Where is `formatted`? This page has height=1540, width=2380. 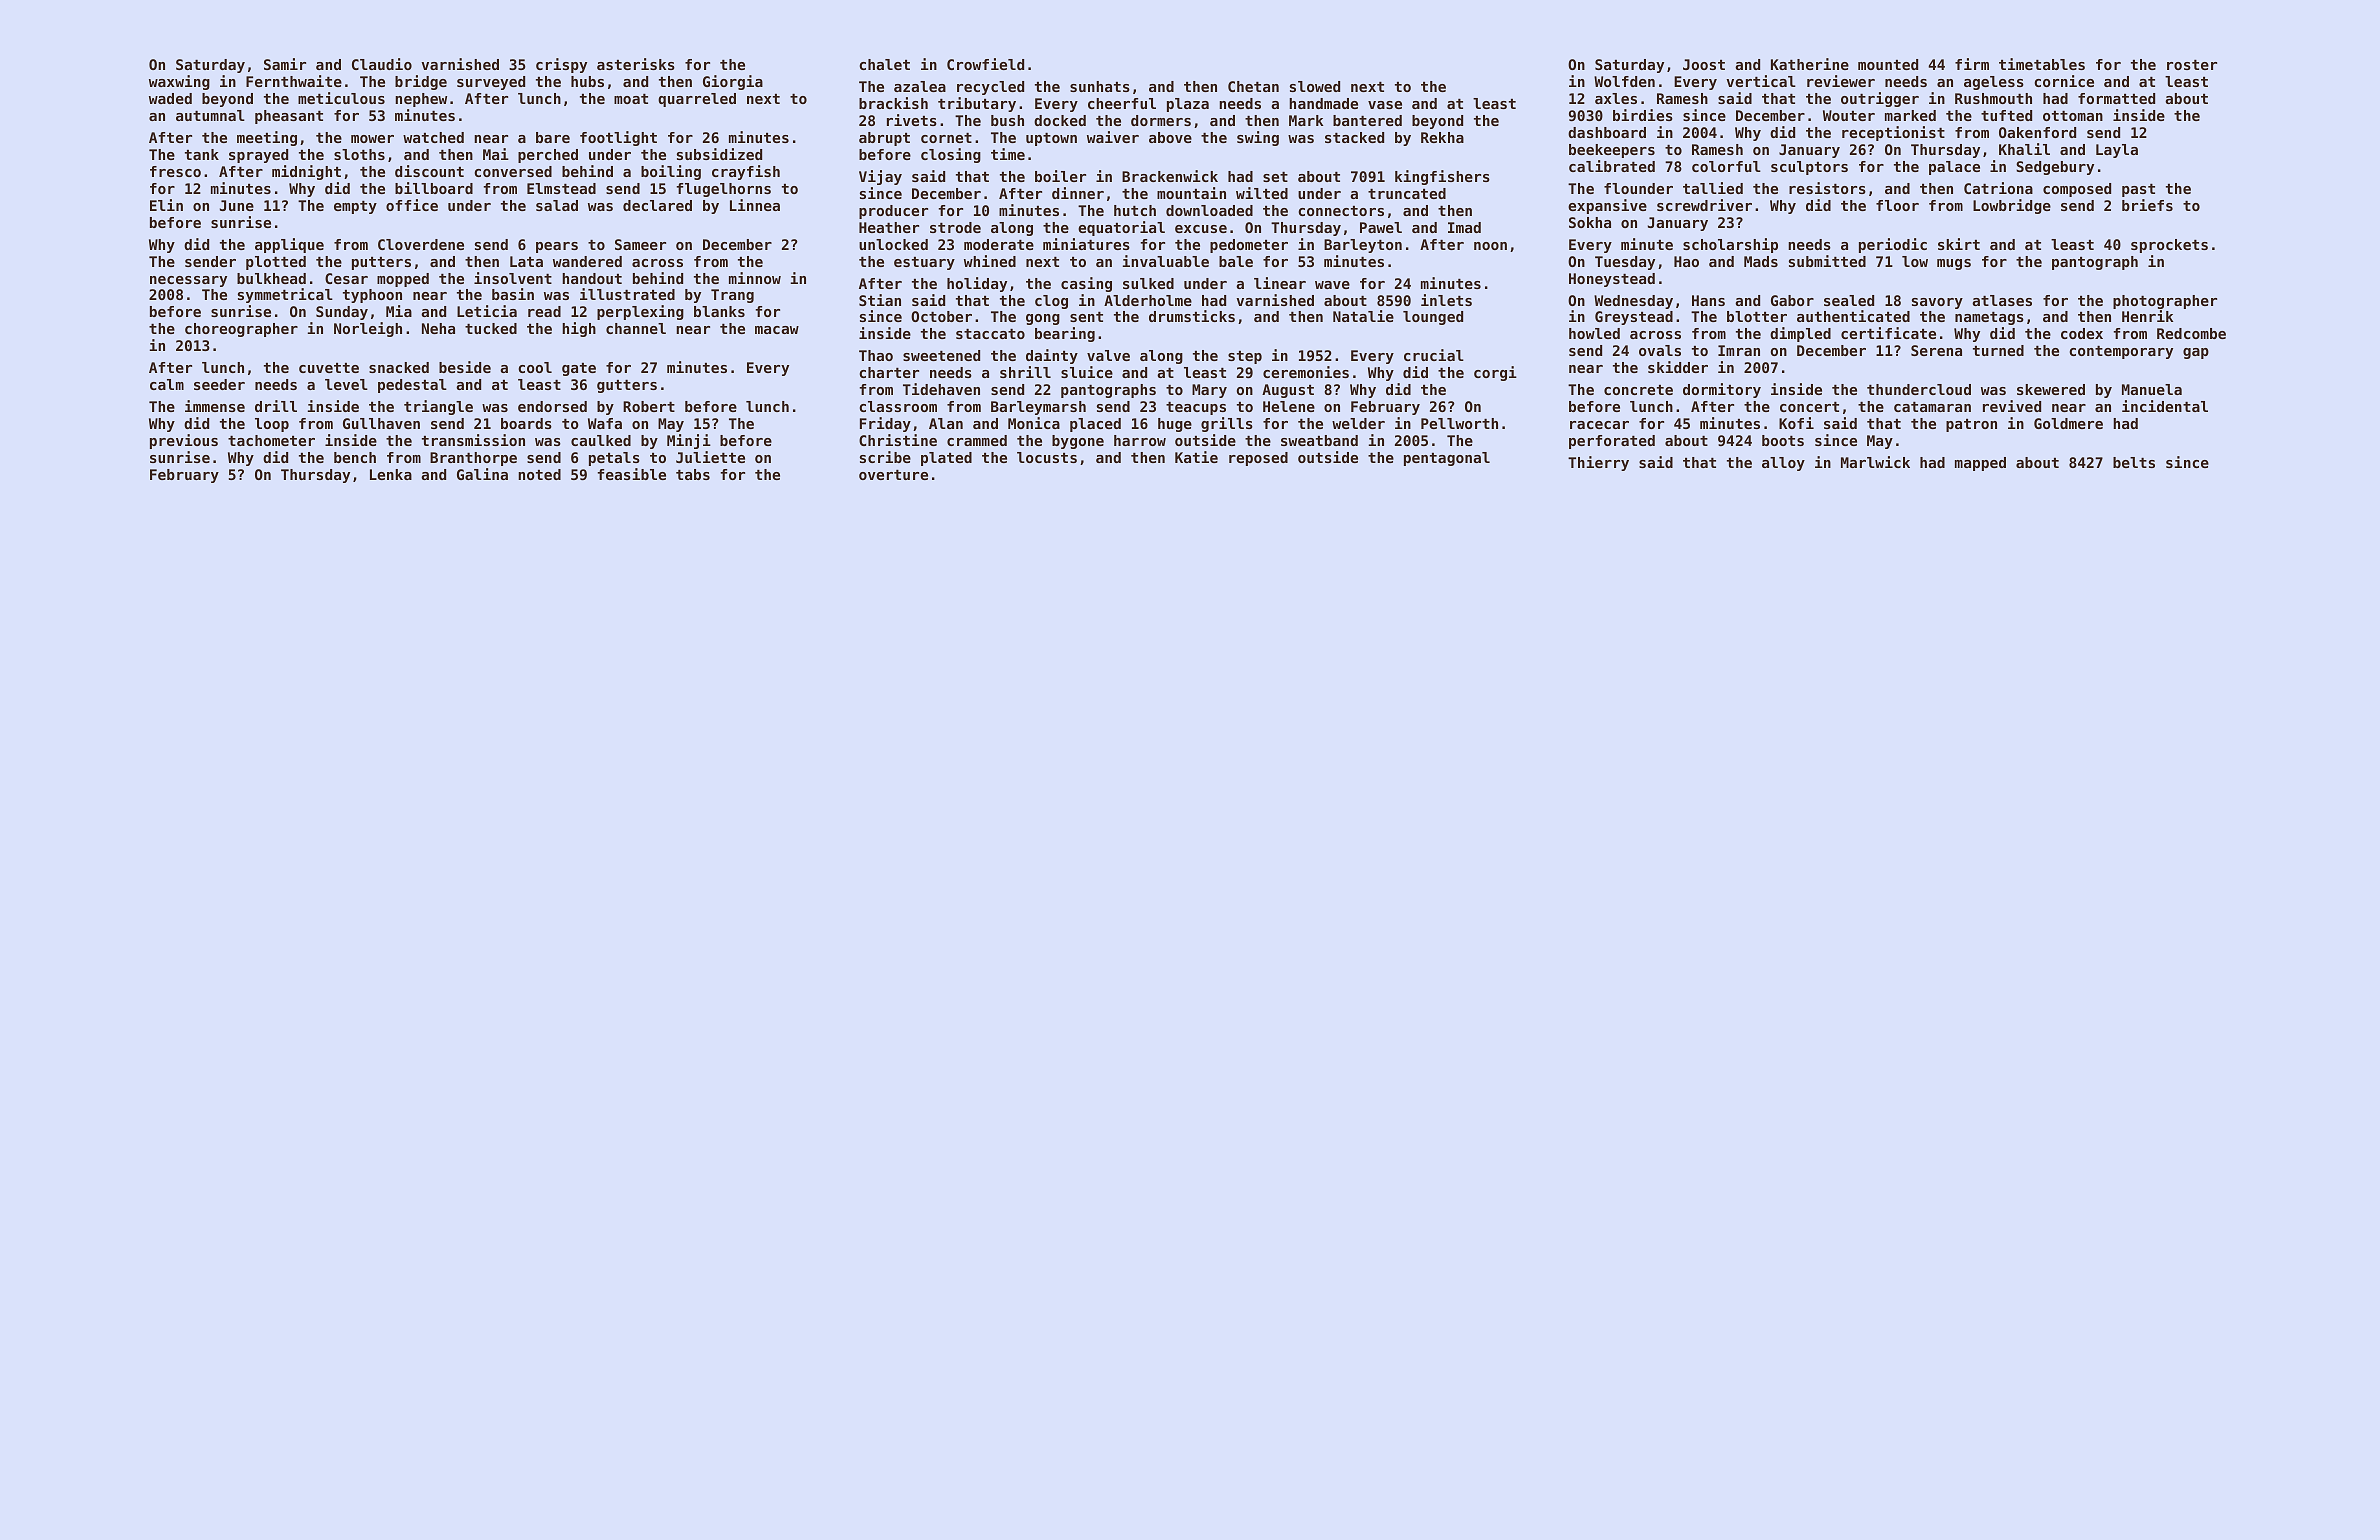 formatted is located at coordinates (2116, 98).
